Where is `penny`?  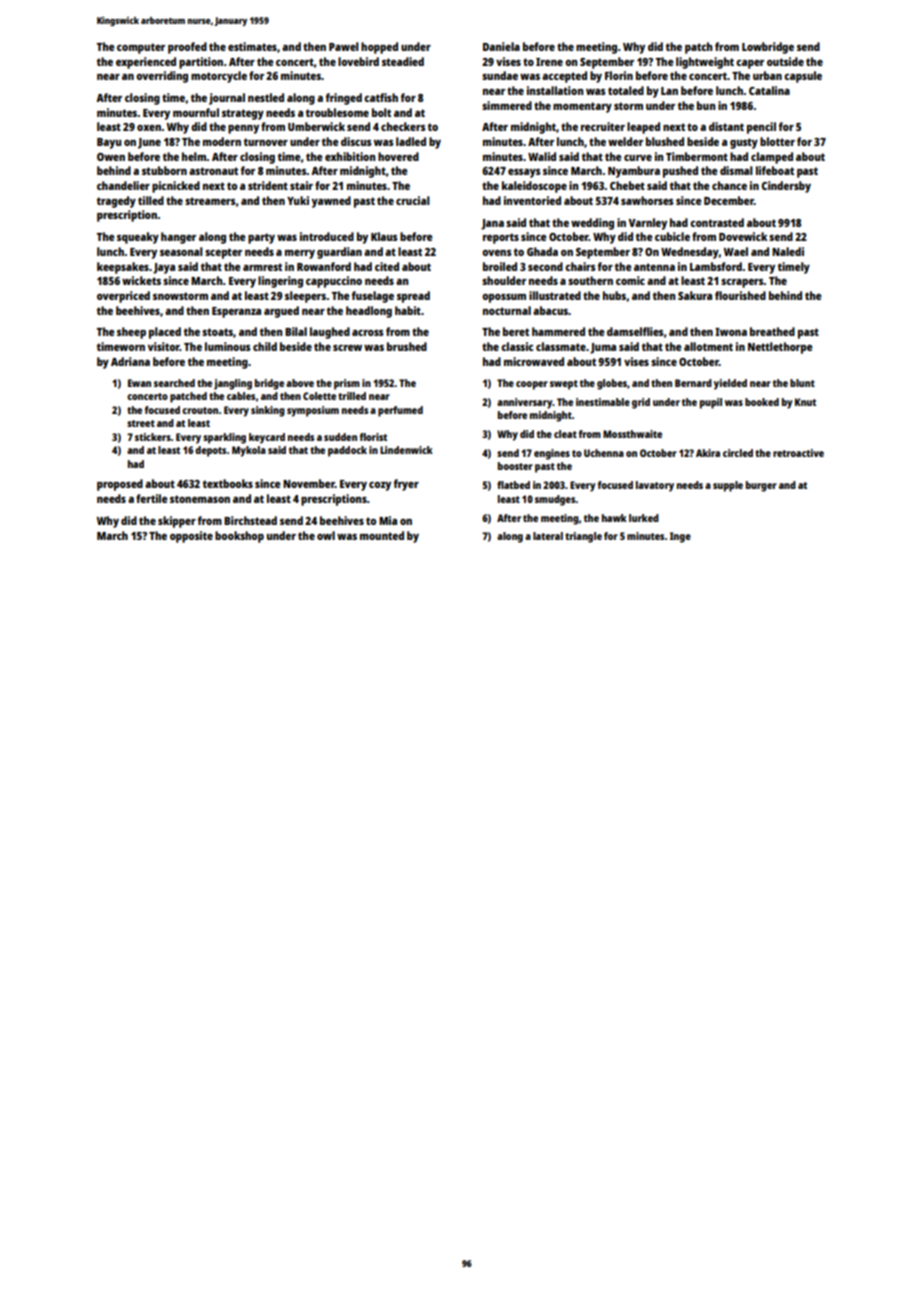 penny is located at coordinates (243, 129).
